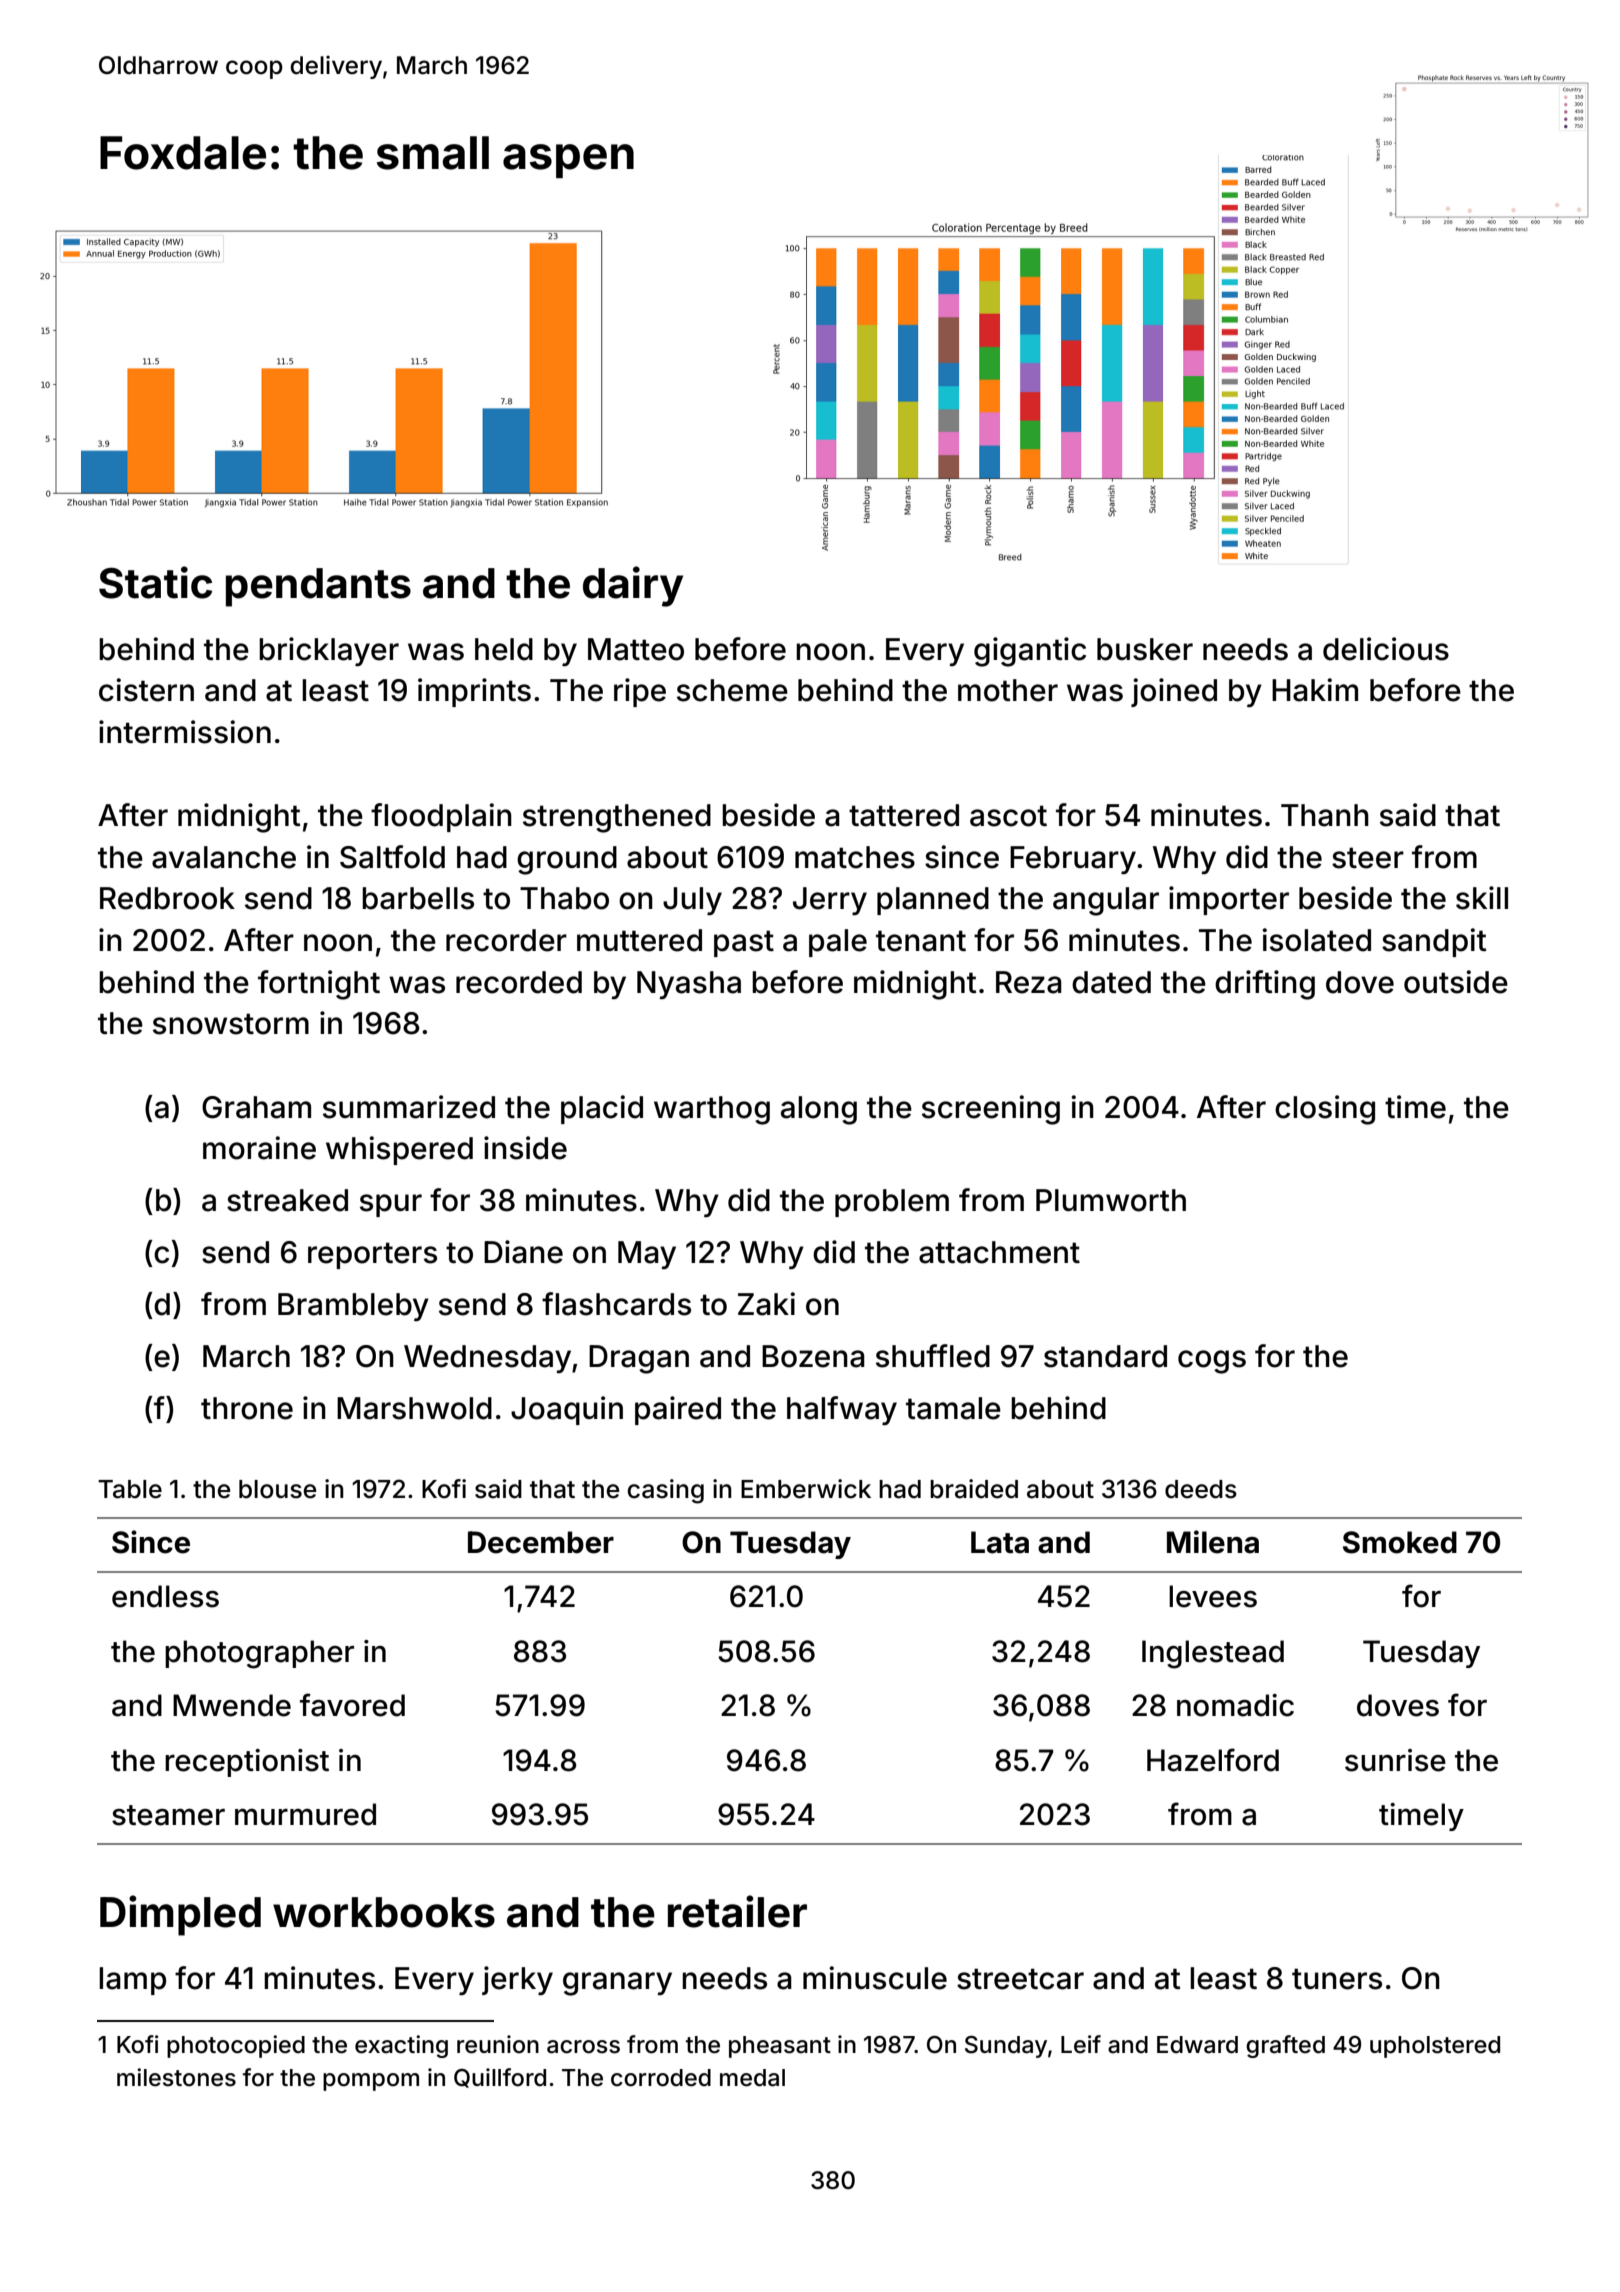 The width and height of the screenshot is (1620, 2292). I want to click on Leif, so click(1081, 2044).
